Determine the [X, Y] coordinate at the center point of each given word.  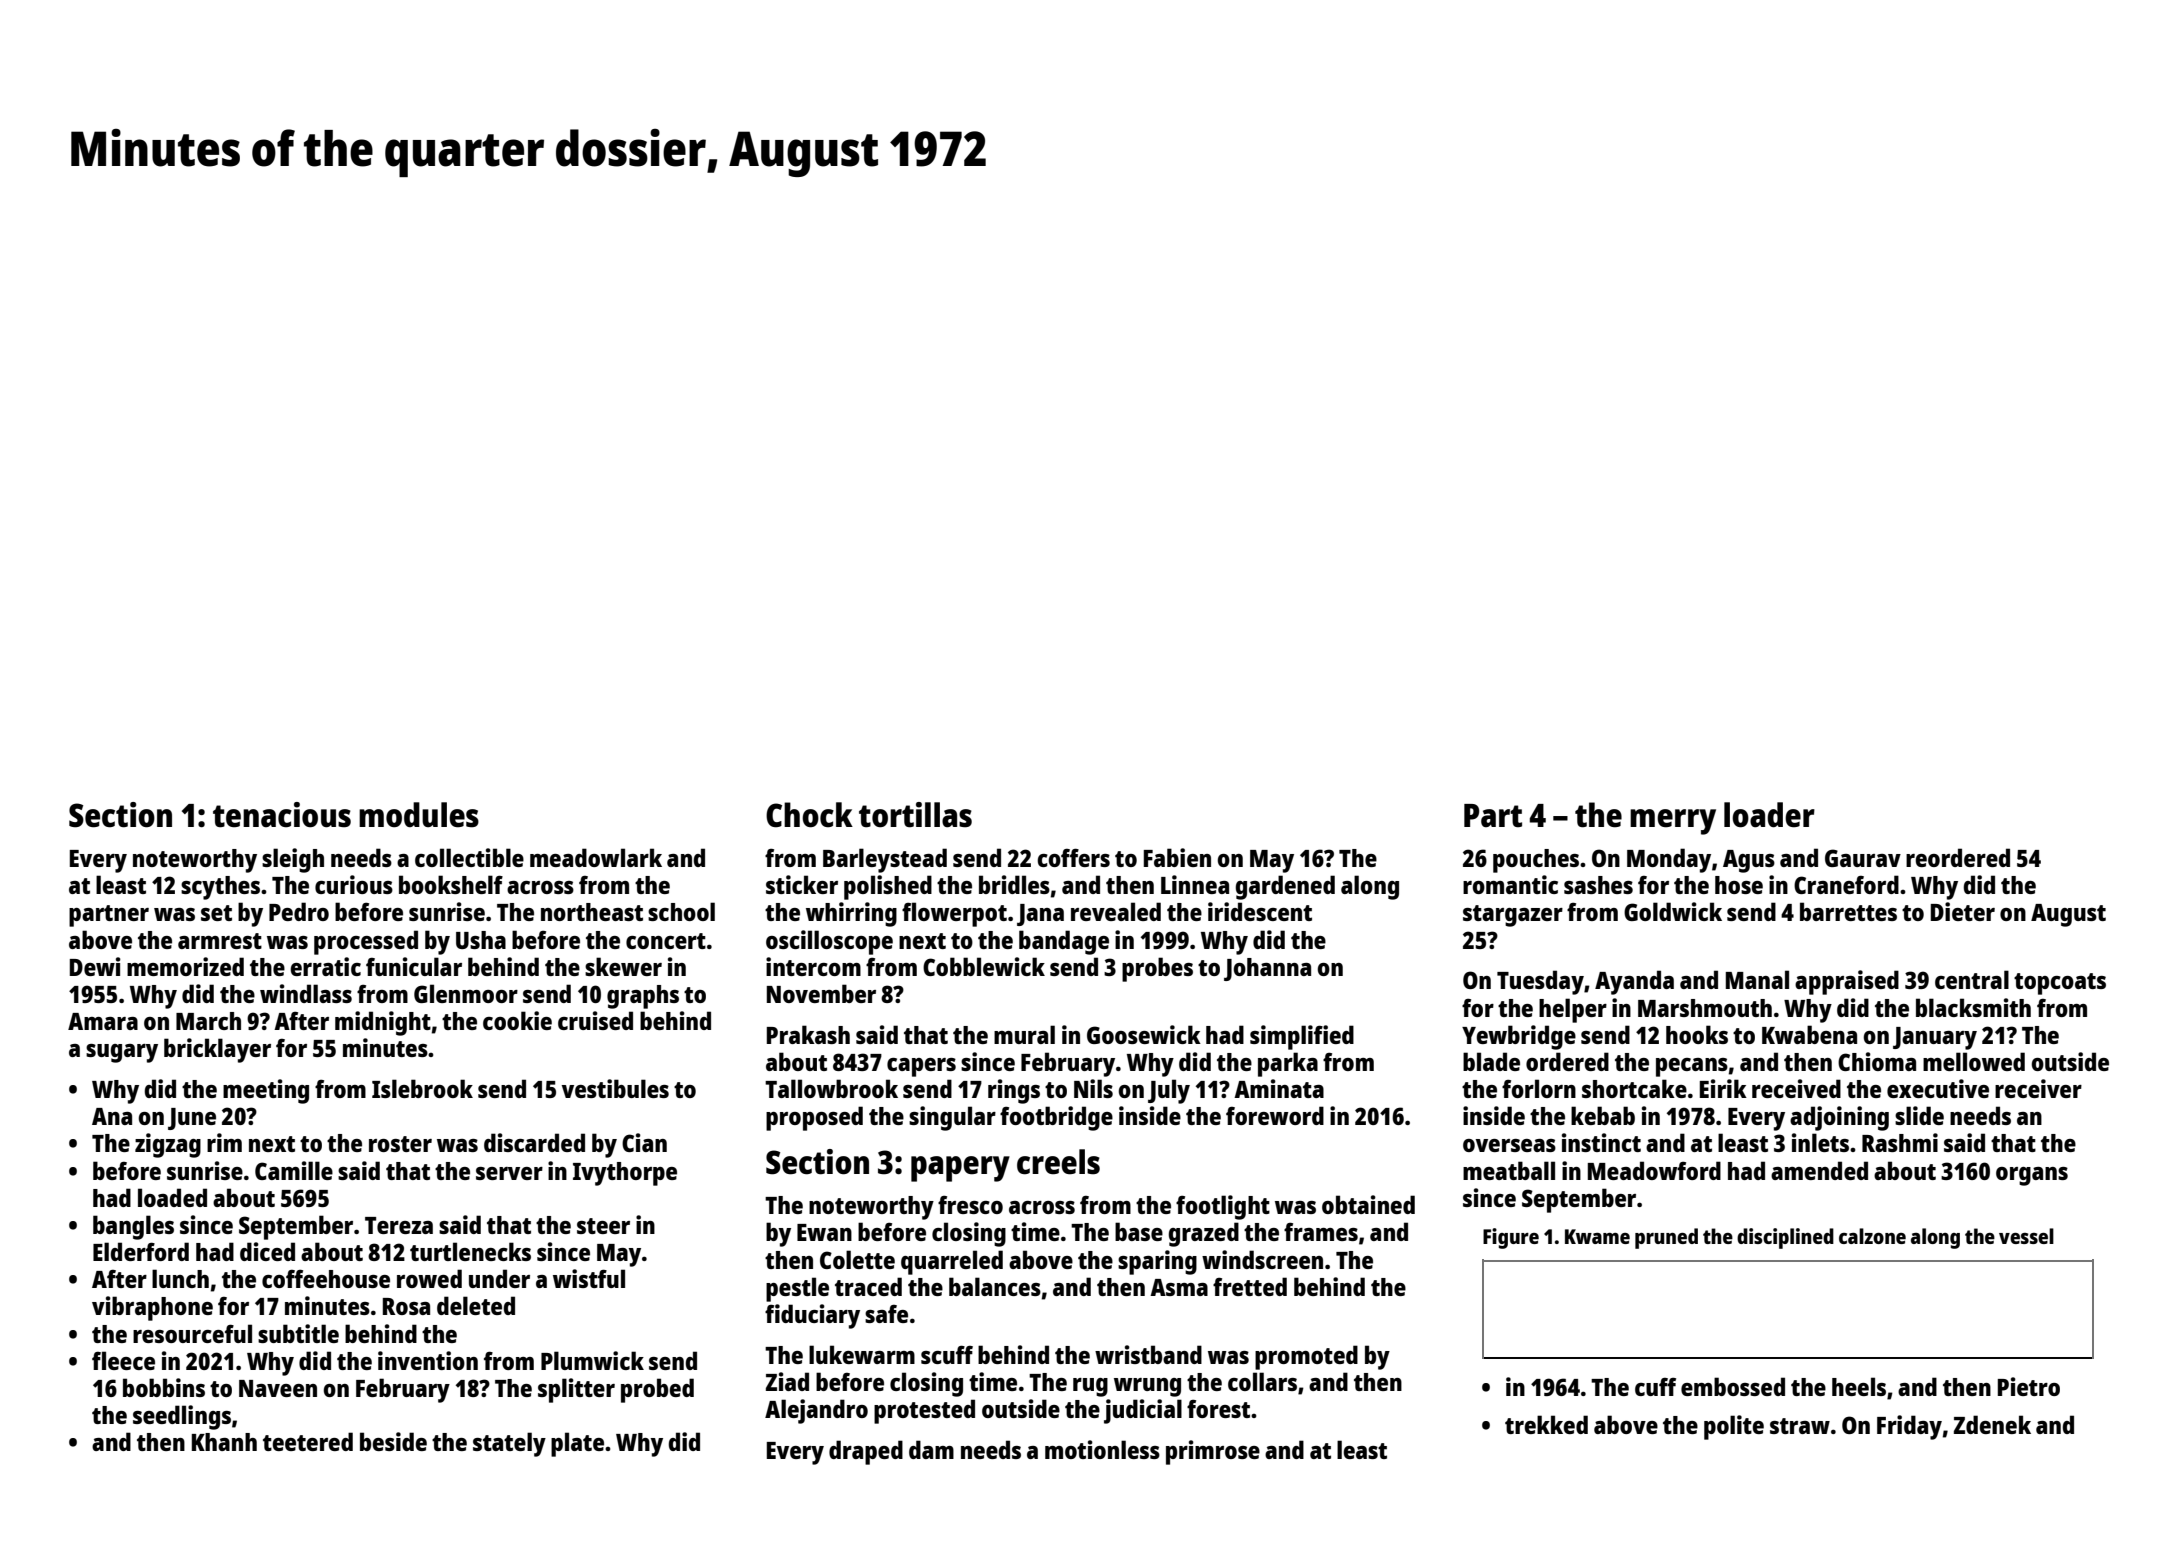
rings [1014, 1091]
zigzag [168, 1145]
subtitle [298, 1333]
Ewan [824, 1232]
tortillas [915, 815]
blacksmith [1973, 1007]
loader [1769, 815]
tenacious [282, 815]
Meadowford [1654, 1170]
